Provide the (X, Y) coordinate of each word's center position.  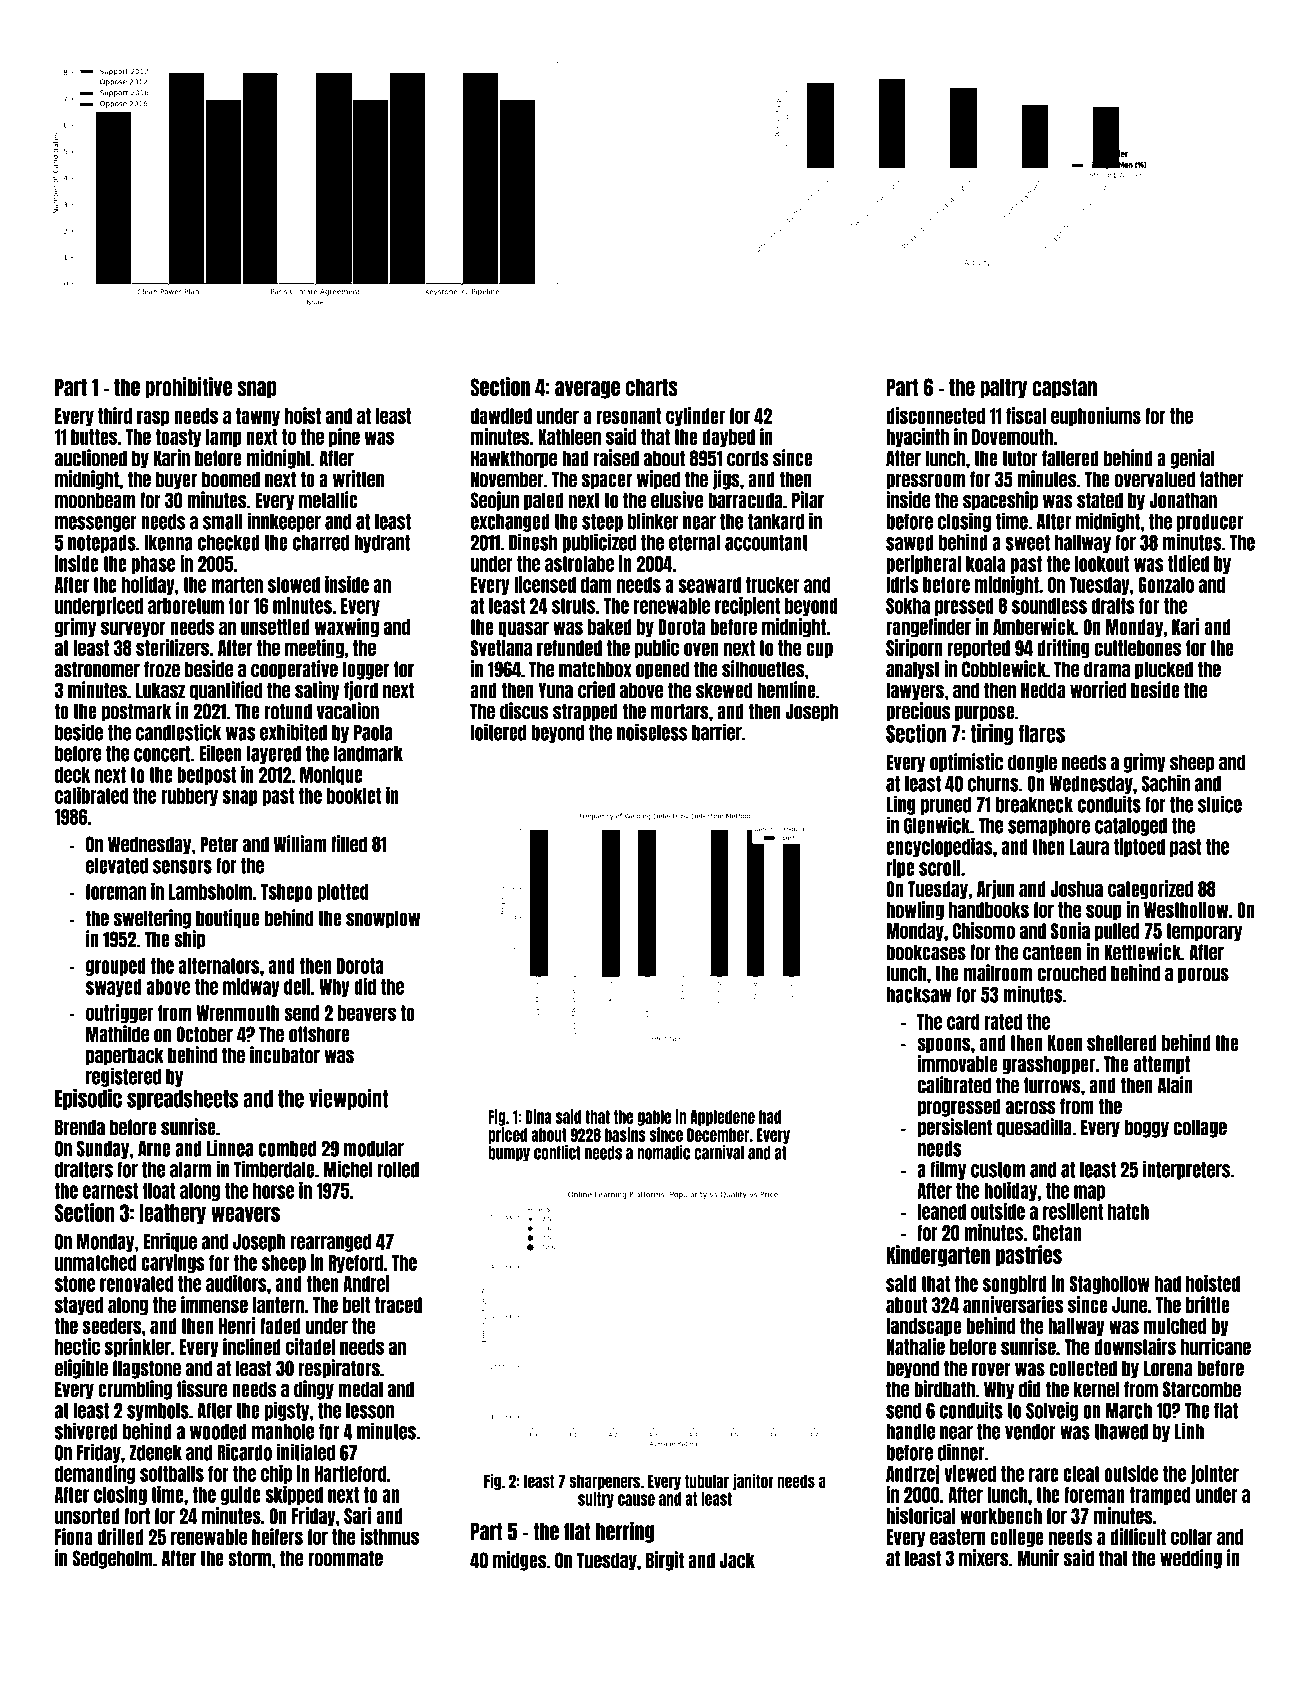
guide (241, 1495)
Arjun (995, 890)
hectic (77, 1346)
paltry (1003, 388)
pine (344, 437)
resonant (629, 416)
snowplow (383, 919)
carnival (719, 1152)
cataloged (1131, 827)
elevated (117, 866)
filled (349, 844)
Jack (737, 1560)
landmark (368, 754)
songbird (1015, 1284)
